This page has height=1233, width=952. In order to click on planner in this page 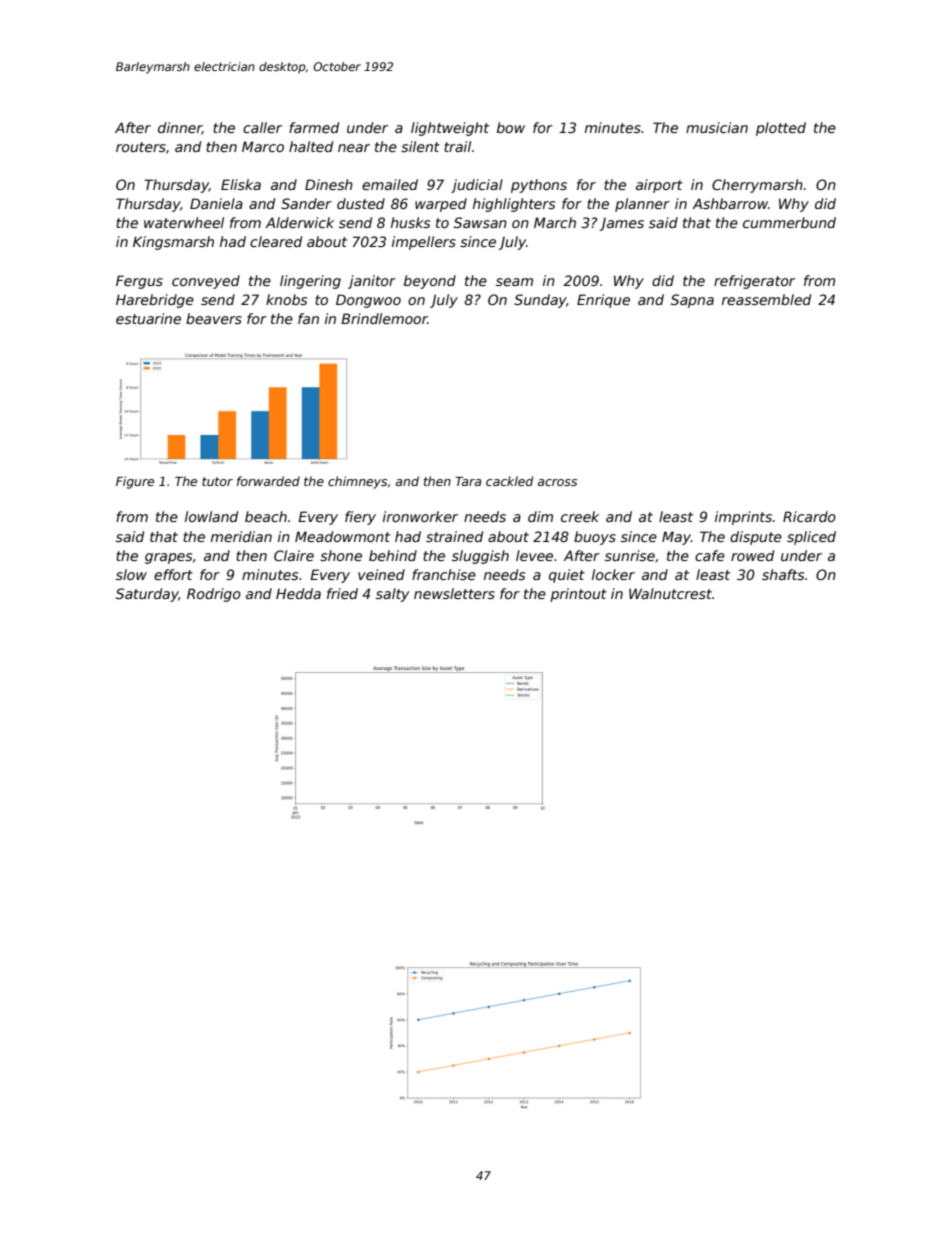, I will do `click(642, 205)`.
